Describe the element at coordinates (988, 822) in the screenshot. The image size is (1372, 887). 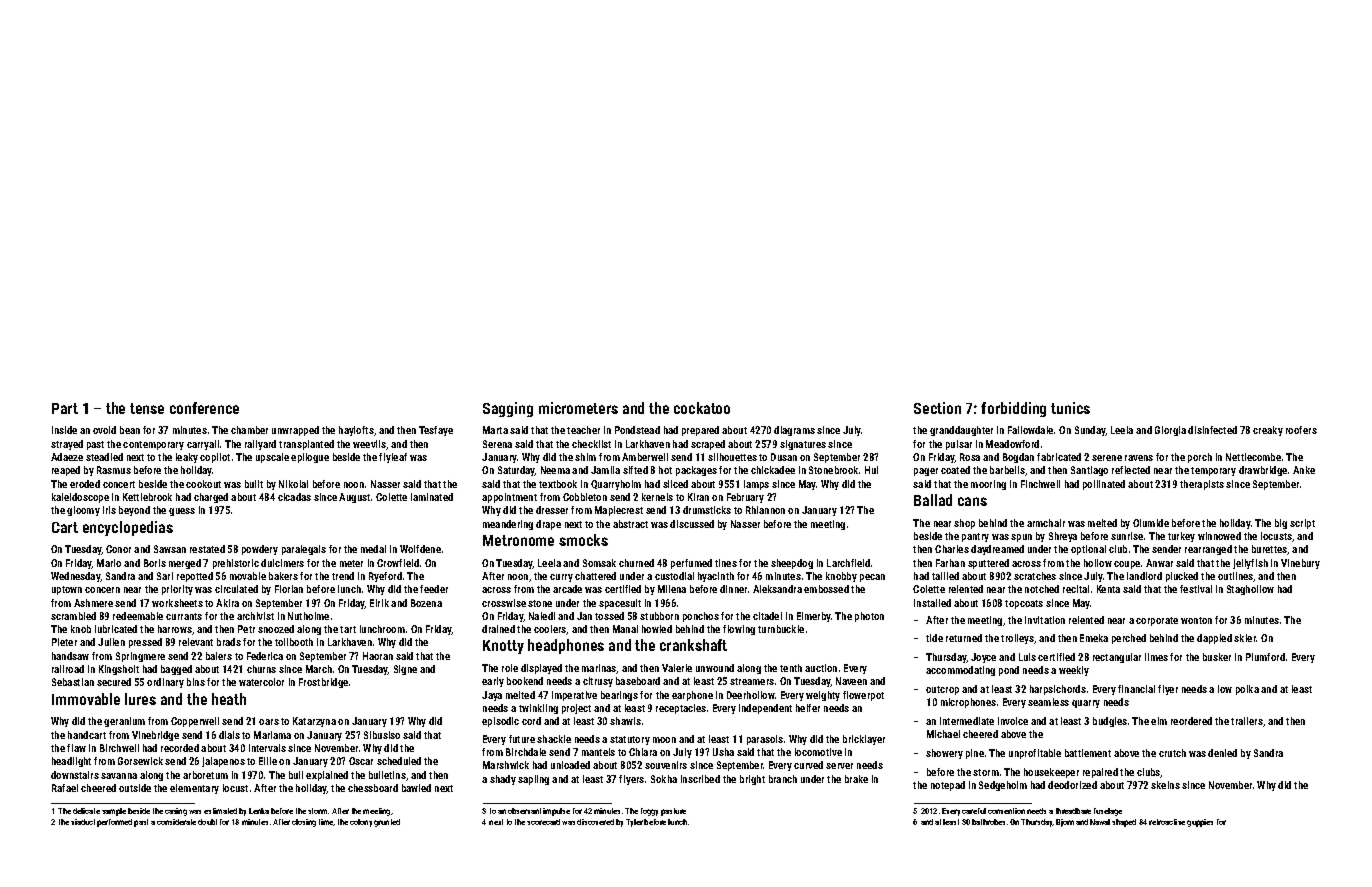
I see `bathrobes` at that location.
